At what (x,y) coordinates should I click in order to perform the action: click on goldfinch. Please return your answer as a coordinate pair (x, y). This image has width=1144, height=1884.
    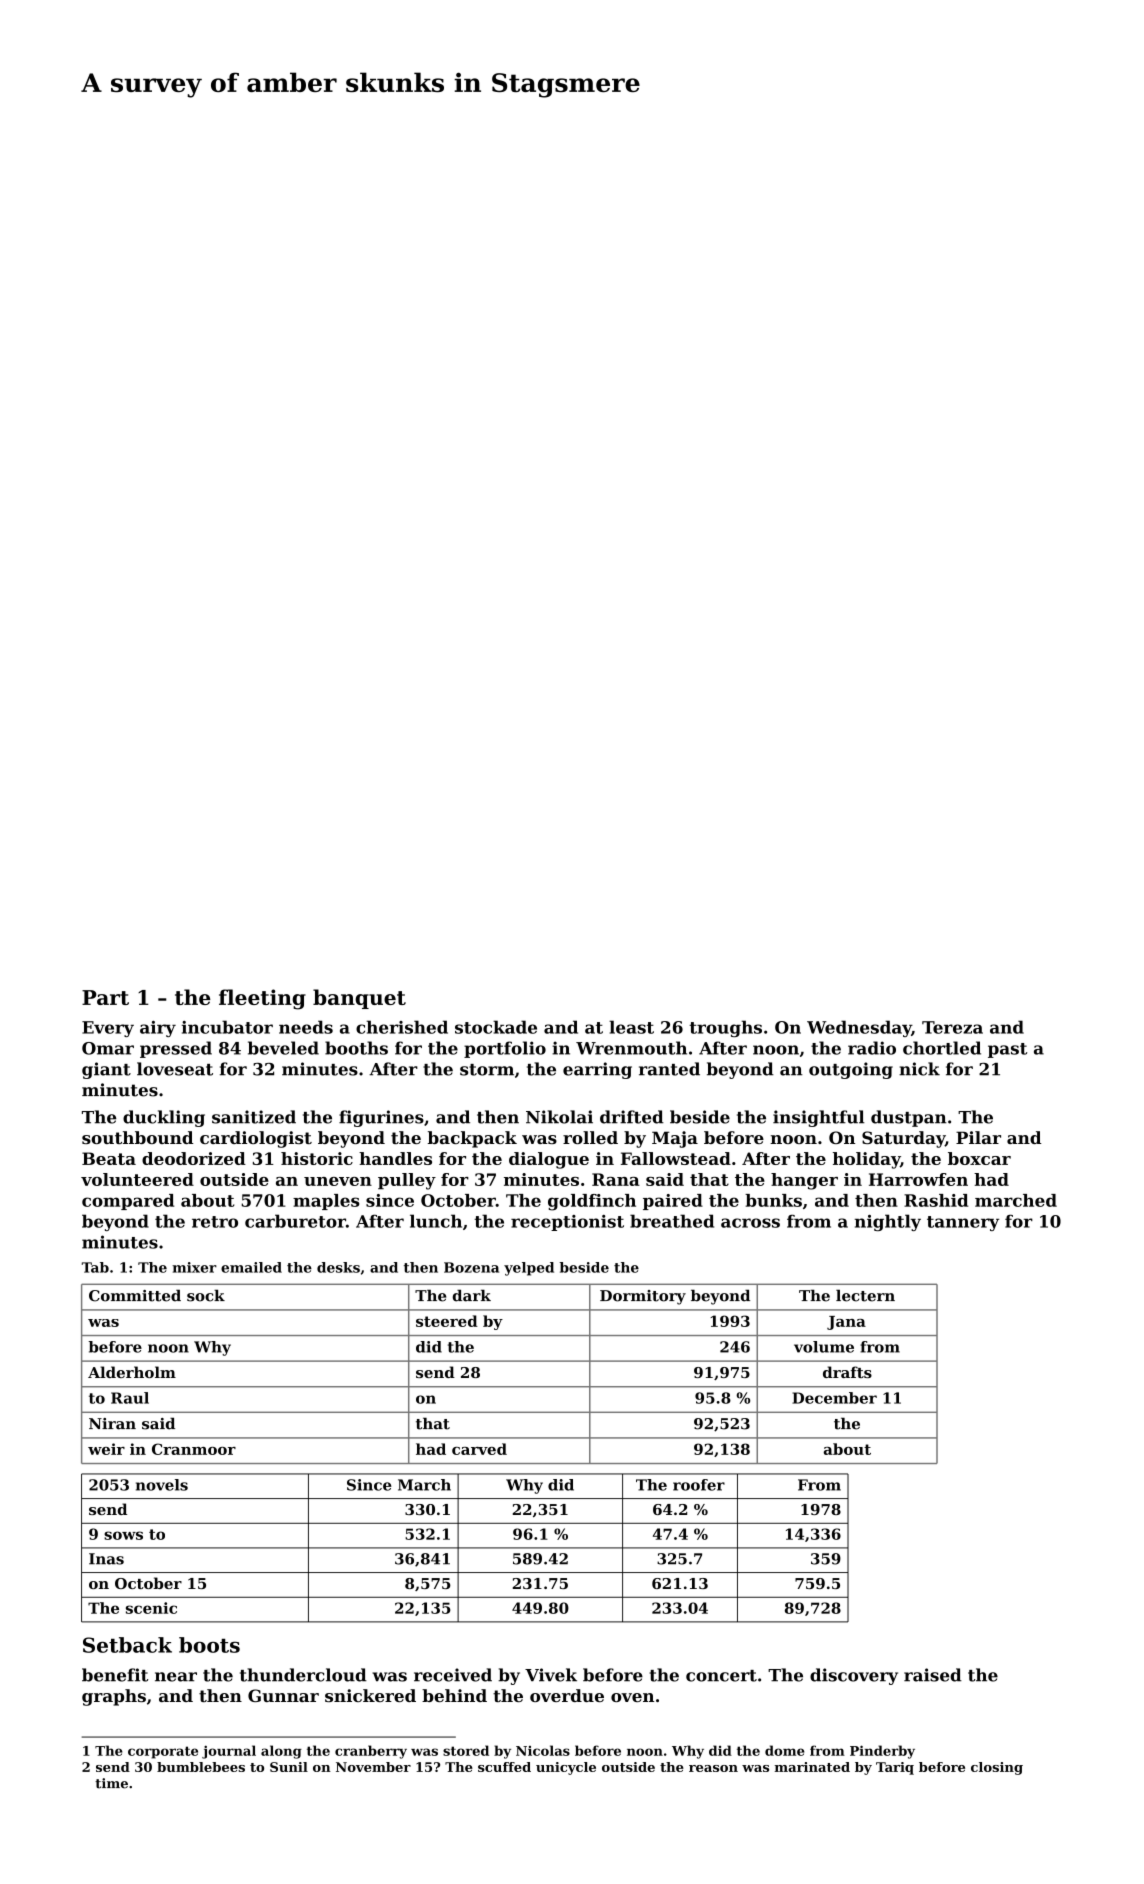
    Looking at the image, I should click on (592, 1202).
